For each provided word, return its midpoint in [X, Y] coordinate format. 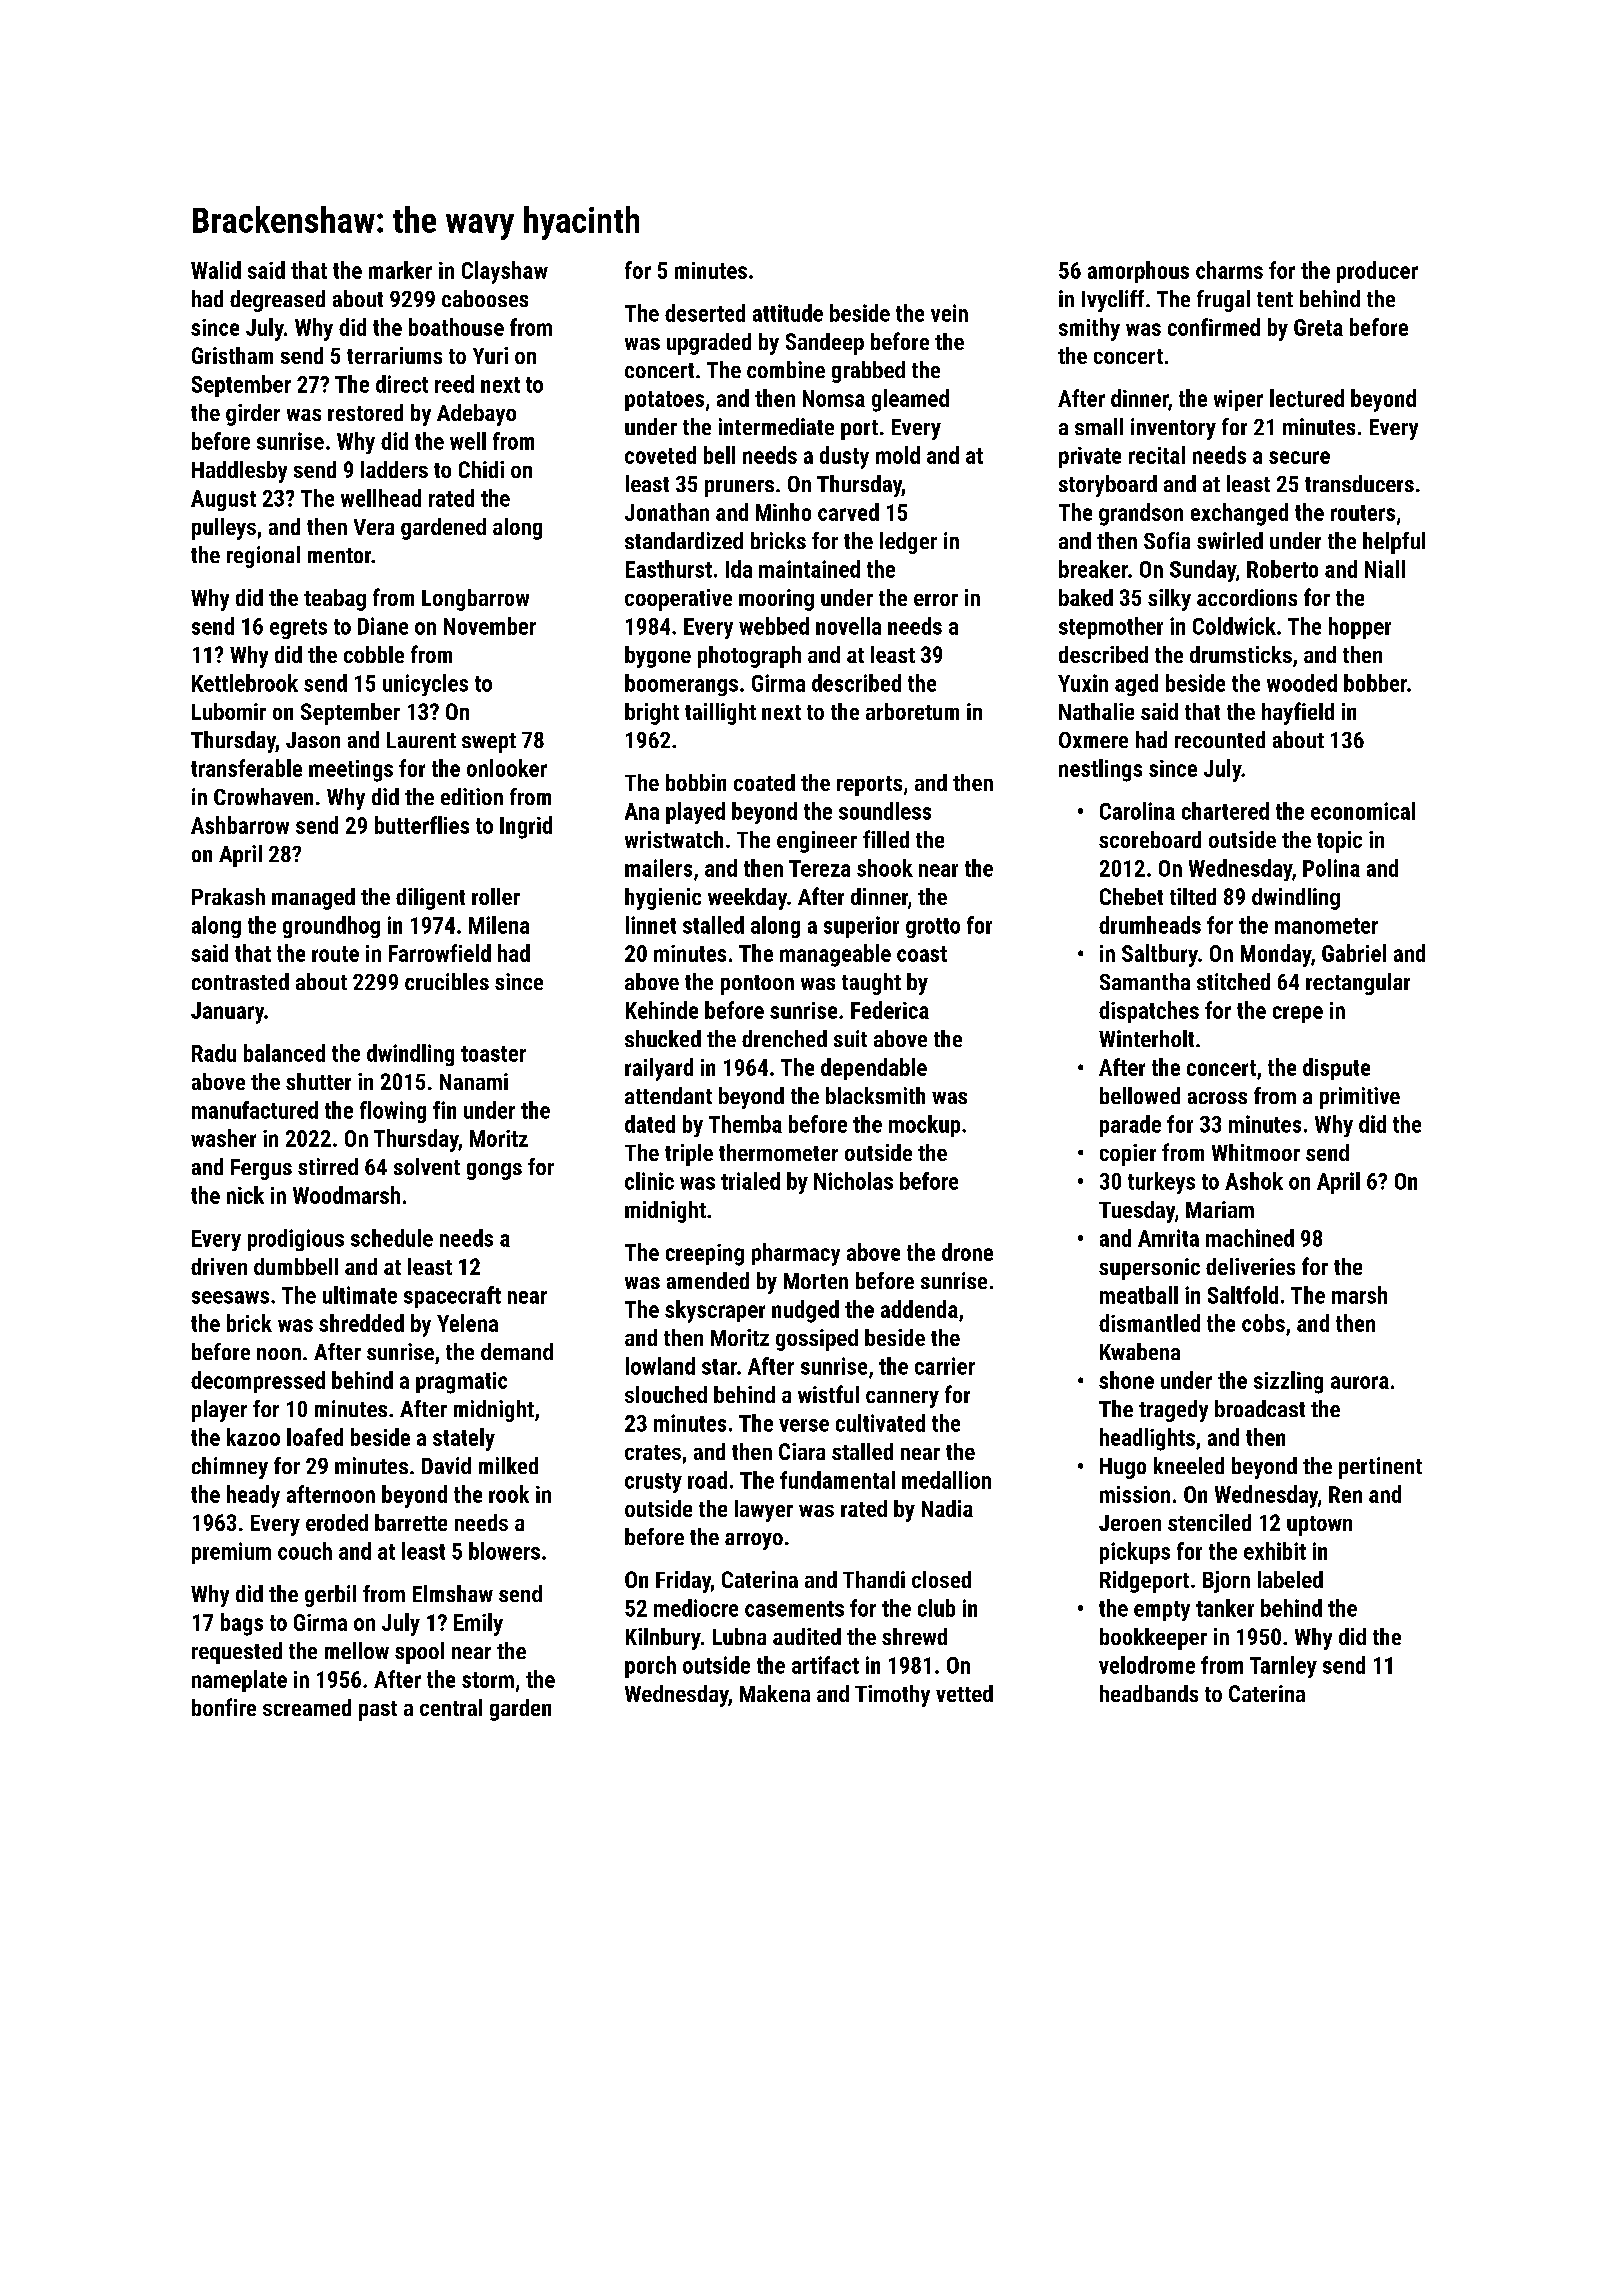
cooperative [678, 600]
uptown [1319, 1526]
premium [231, 1553]
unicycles [425, 685]
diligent [430, 899]
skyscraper [715, 1311]
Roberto [1282, 569]
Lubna [739, 1636]
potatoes [664, 401]
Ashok [1254, 1181]
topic [1339, 842]
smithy [1089, 329]
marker [400, 270]
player [219, 1411]
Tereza [819, 868]
